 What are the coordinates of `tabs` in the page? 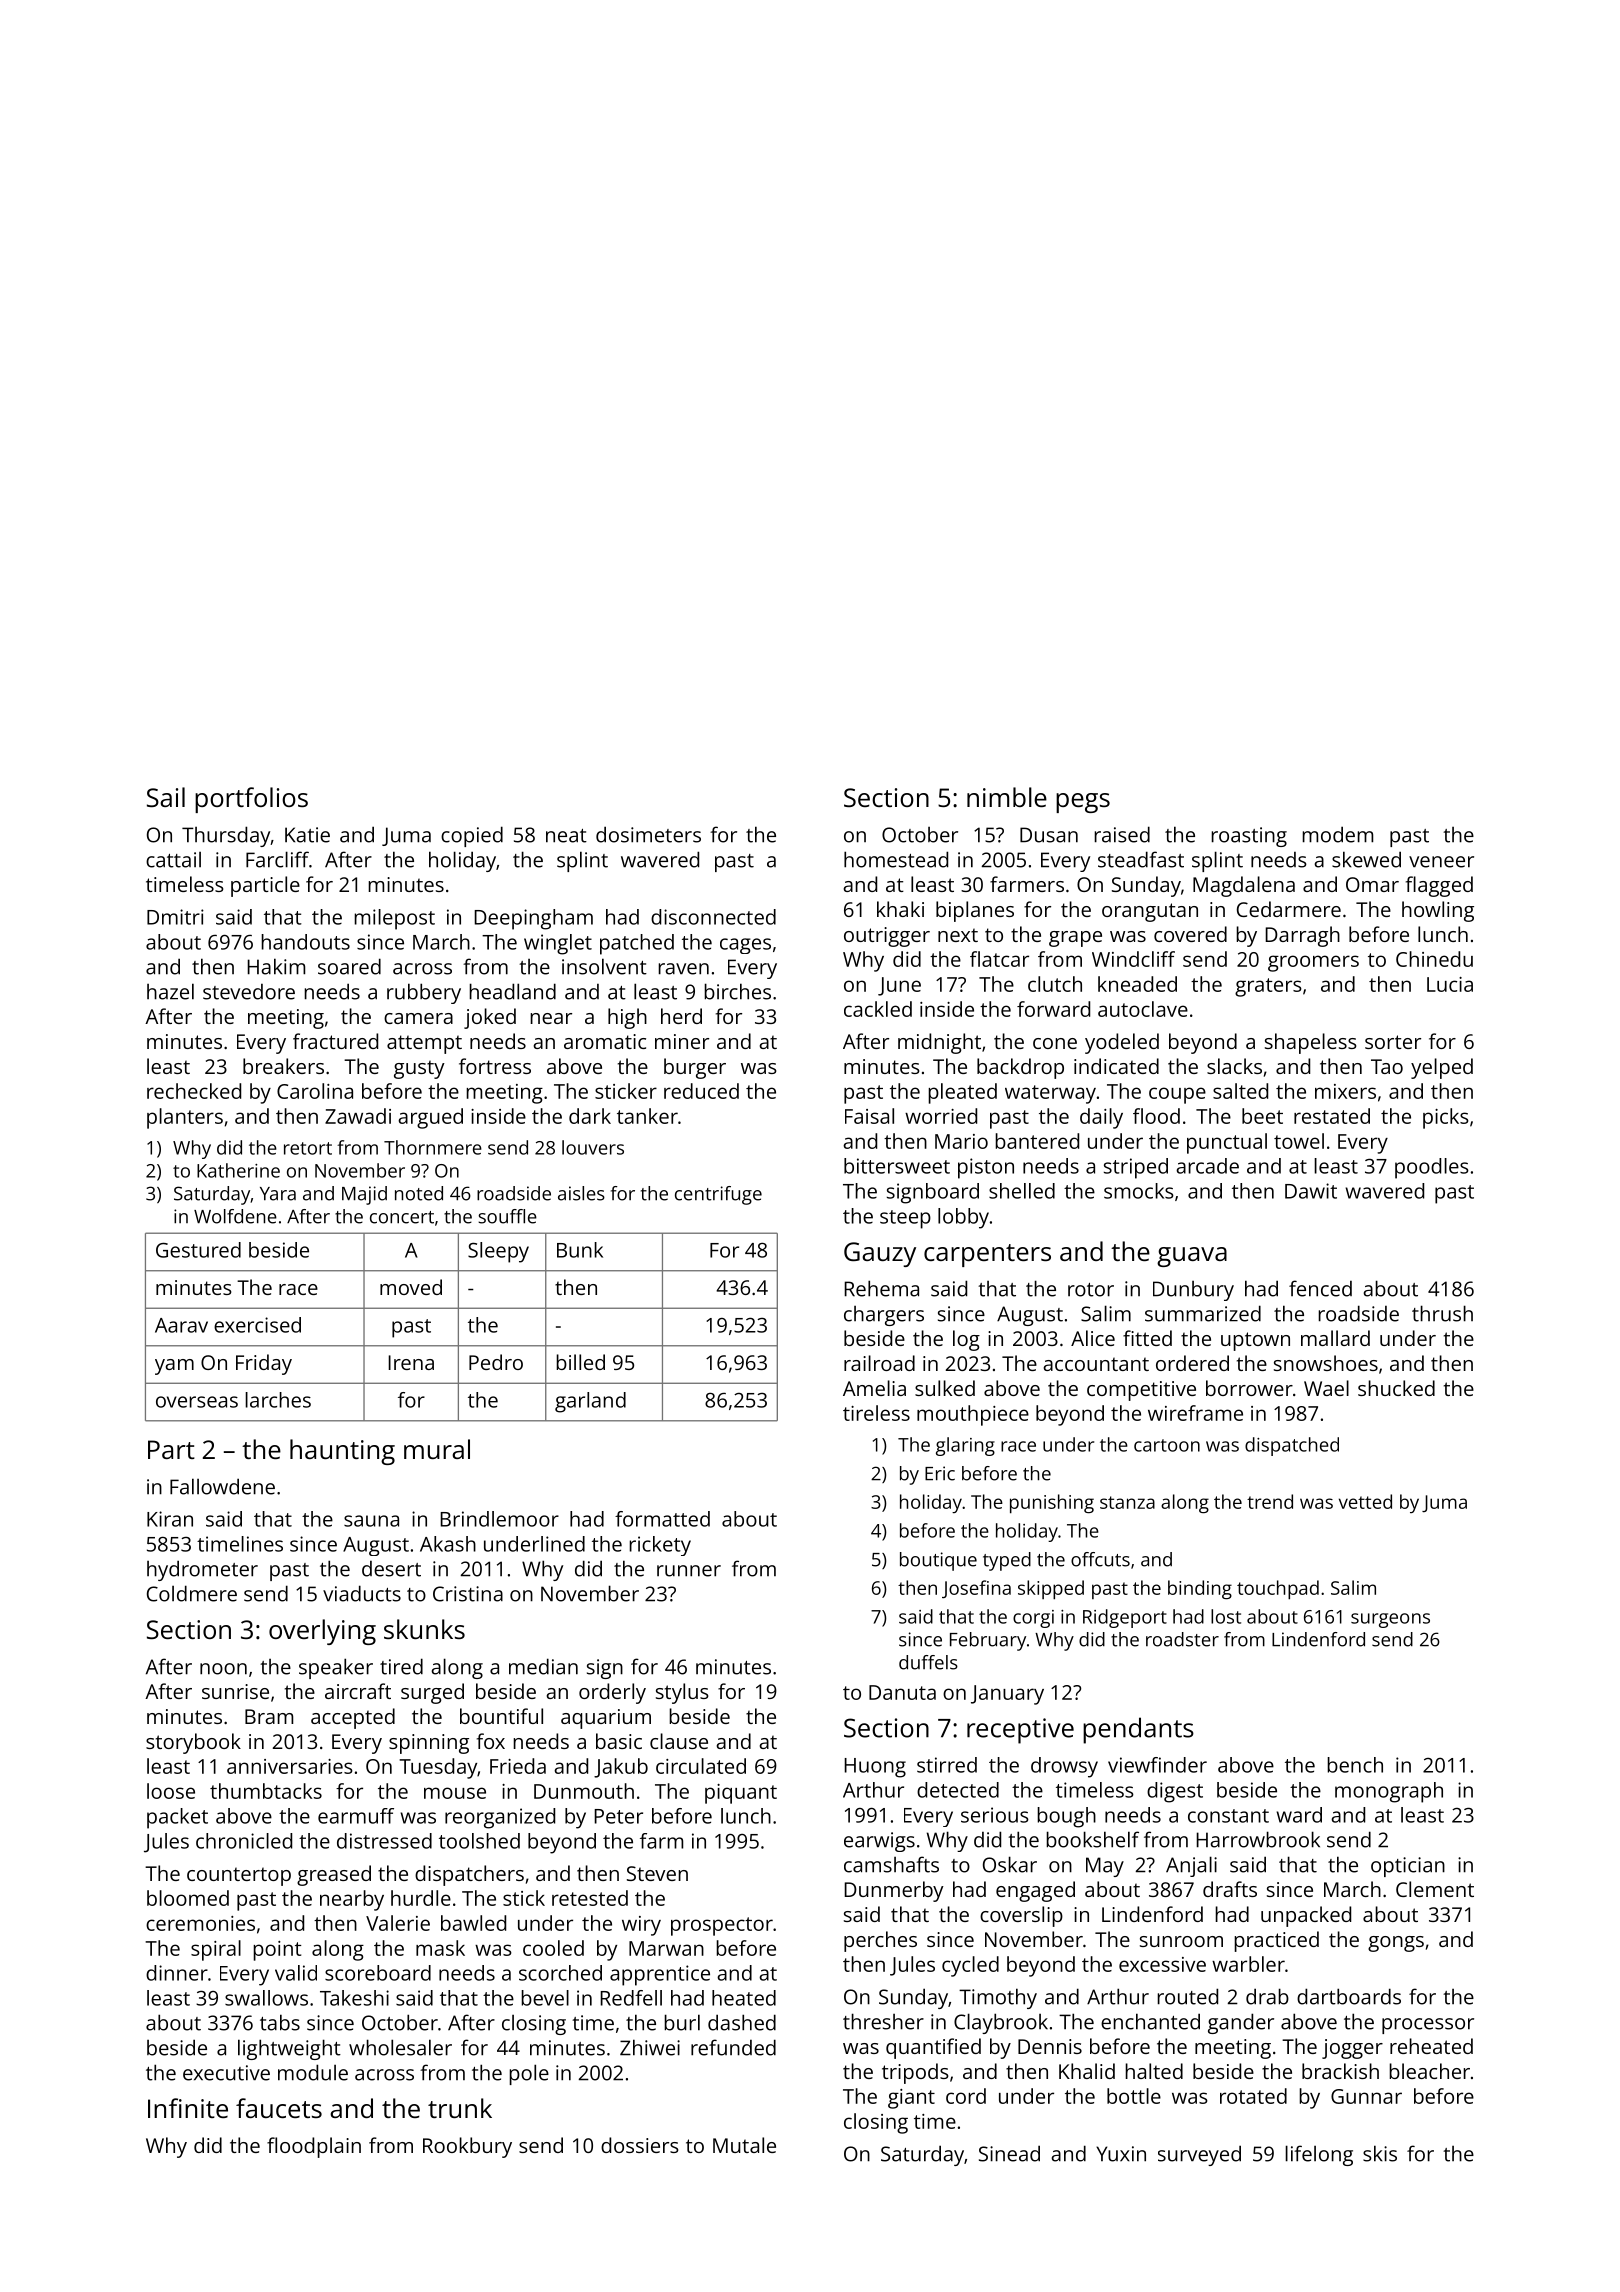 It's located at (280, 2022).
